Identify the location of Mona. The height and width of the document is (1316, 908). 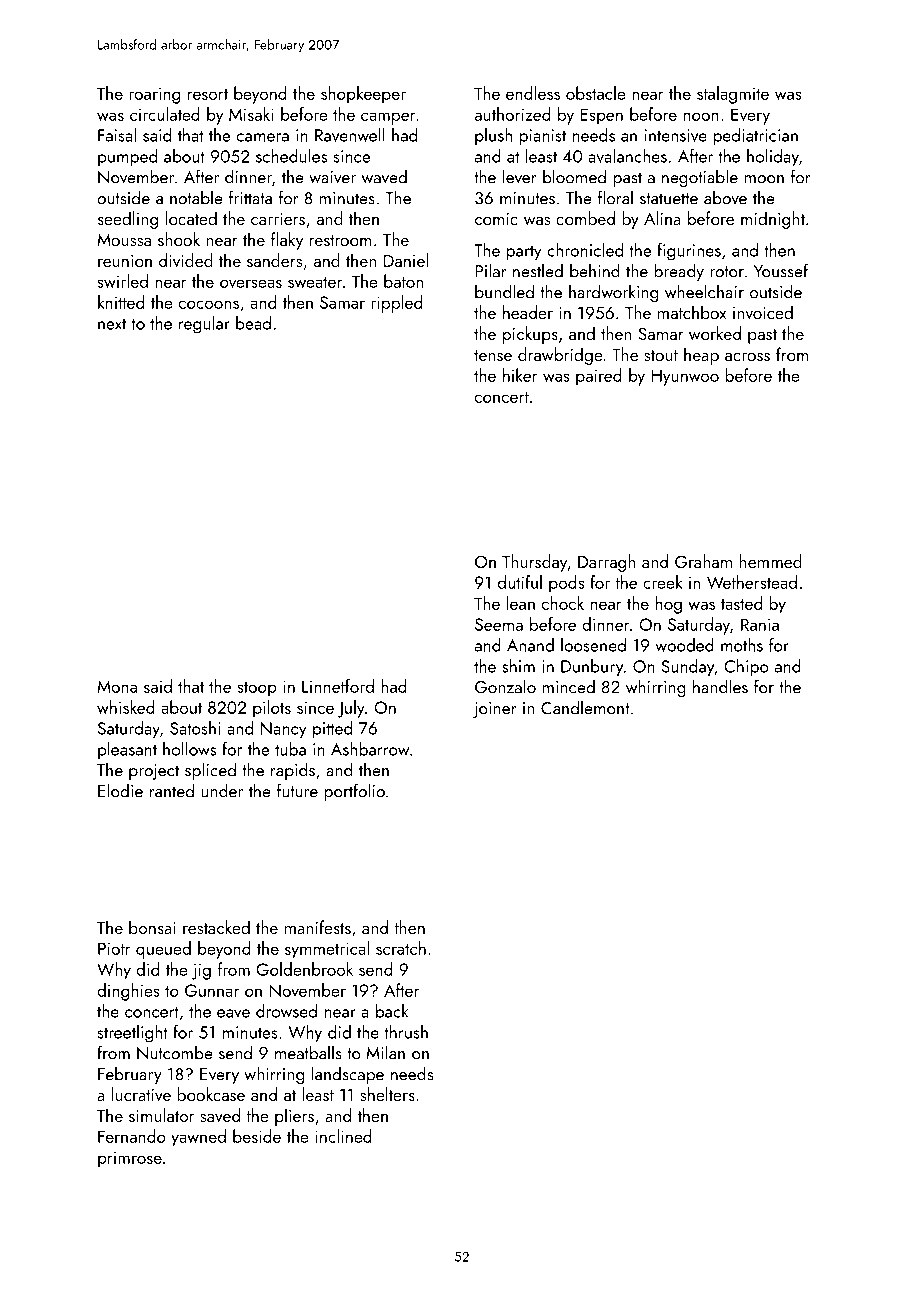
(117, 686).
